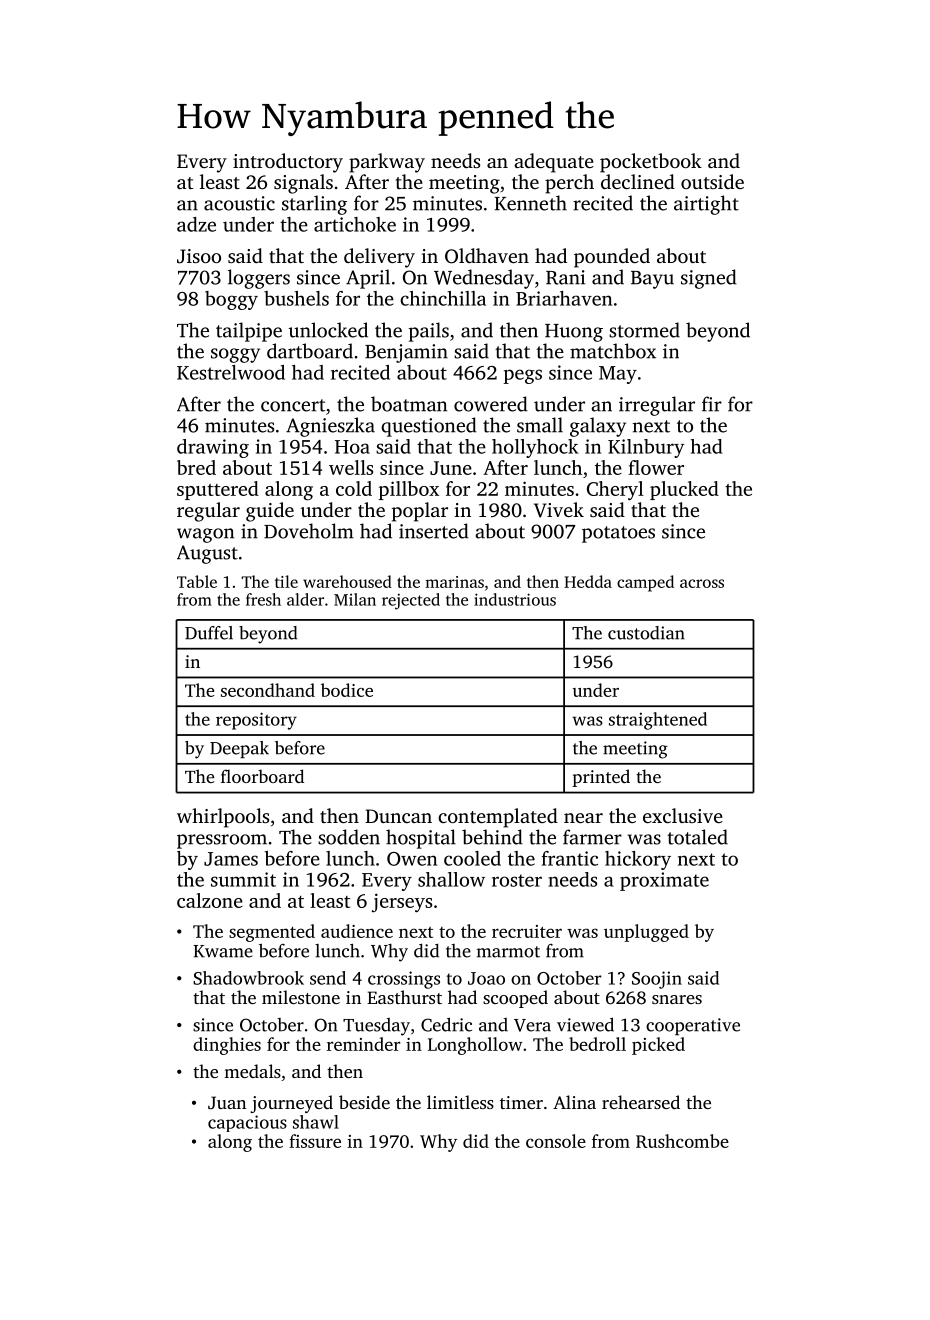 This screenshot has width=930, height=1320. Describe the element at coordinates (315, 1141) in the screenshot. I see `fissure` at that location.
